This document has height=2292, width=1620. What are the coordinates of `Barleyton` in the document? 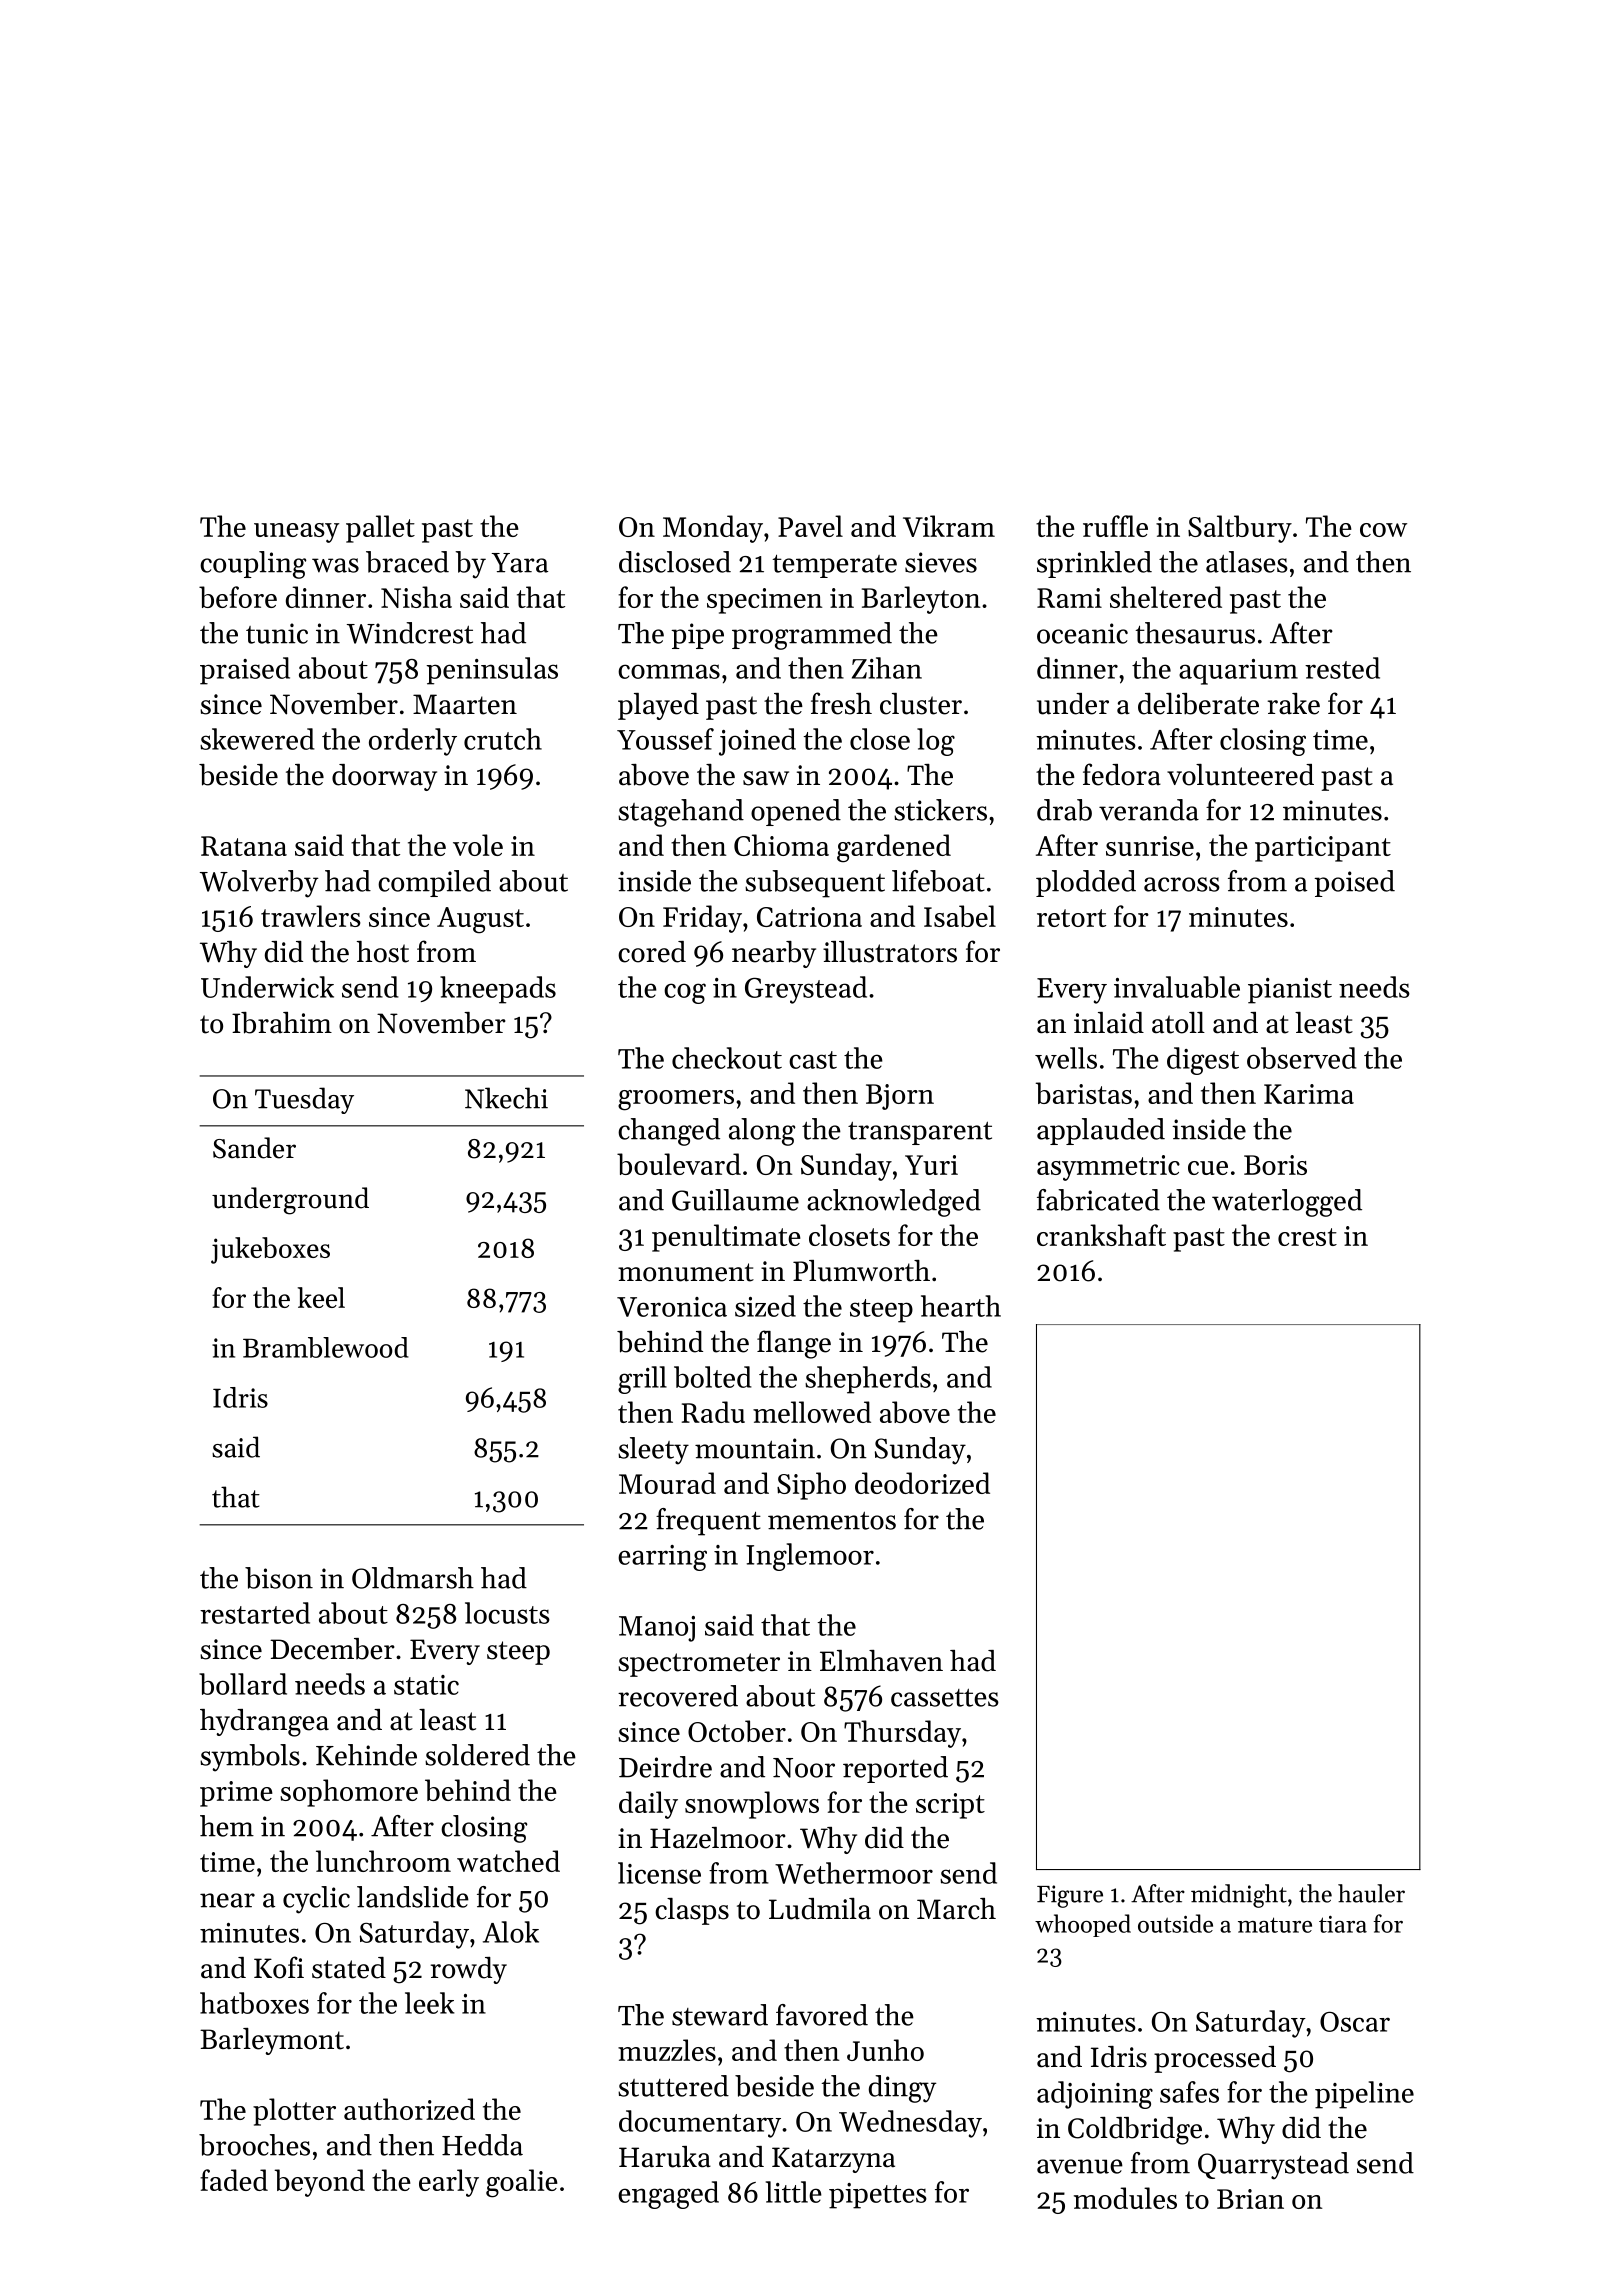 It's located at (921, 600).
